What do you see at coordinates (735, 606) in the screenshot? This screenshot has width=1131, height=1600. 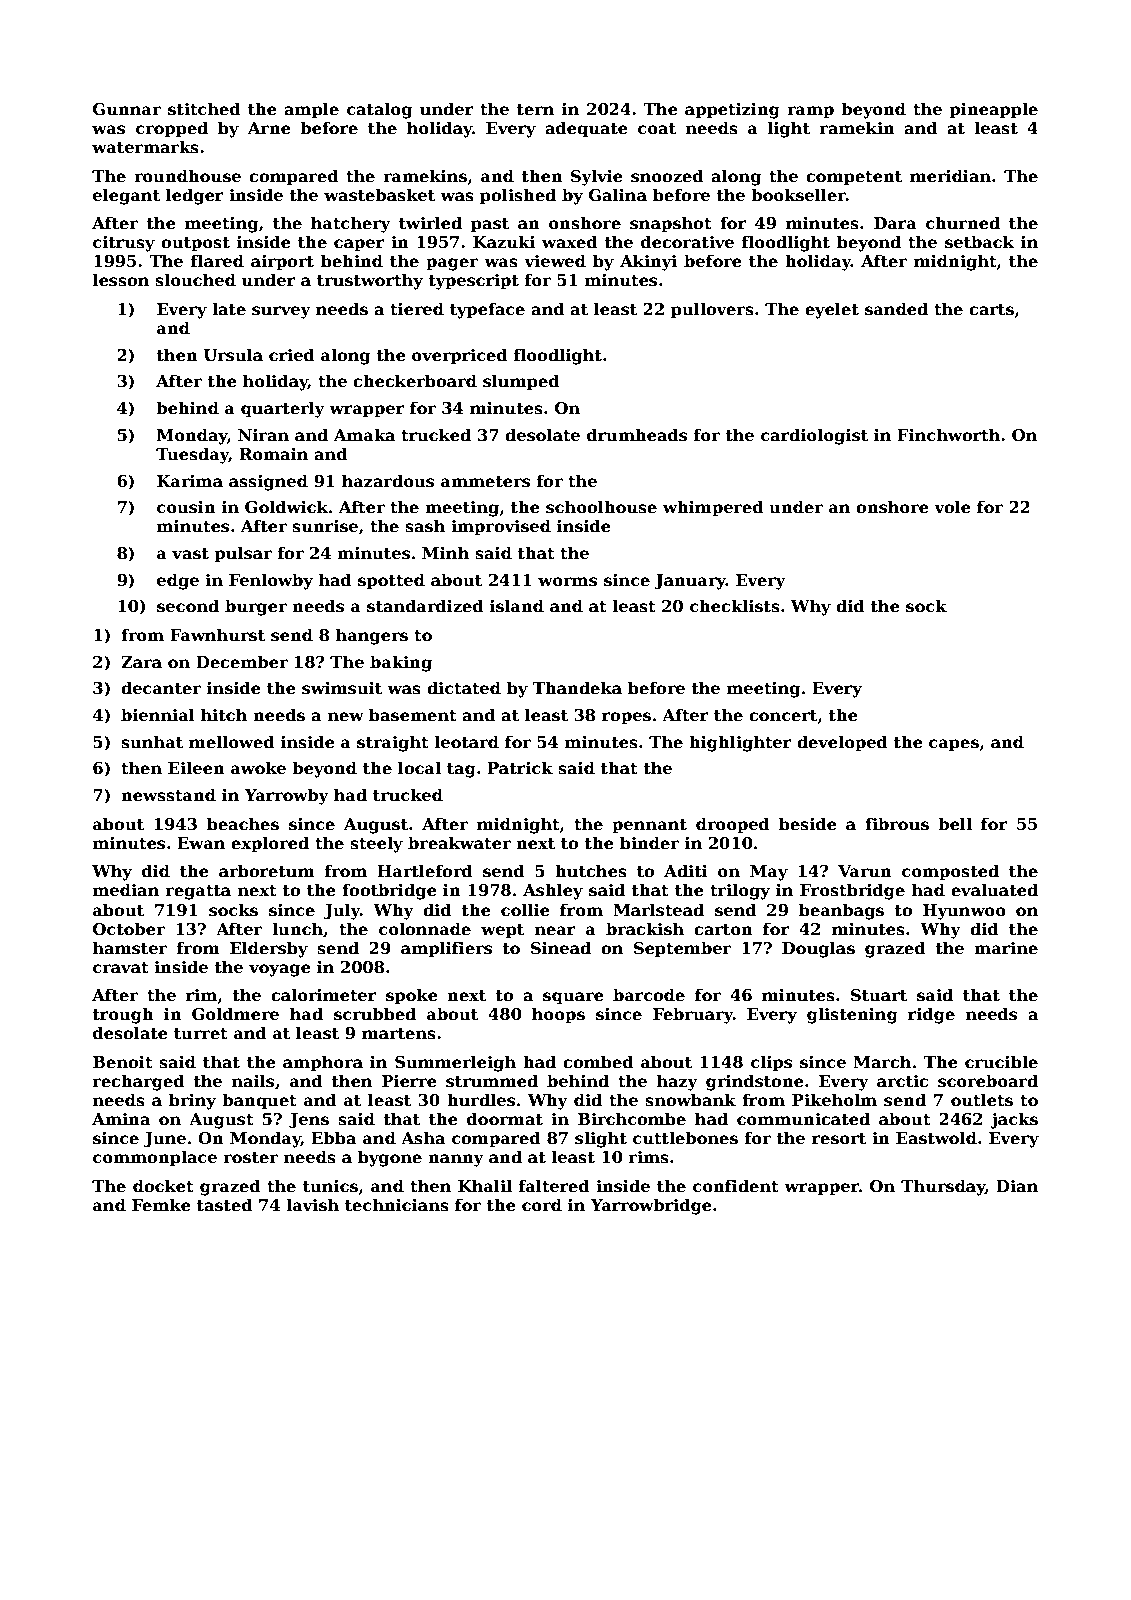 I see `checklists` at bounding box center [735, 606].
